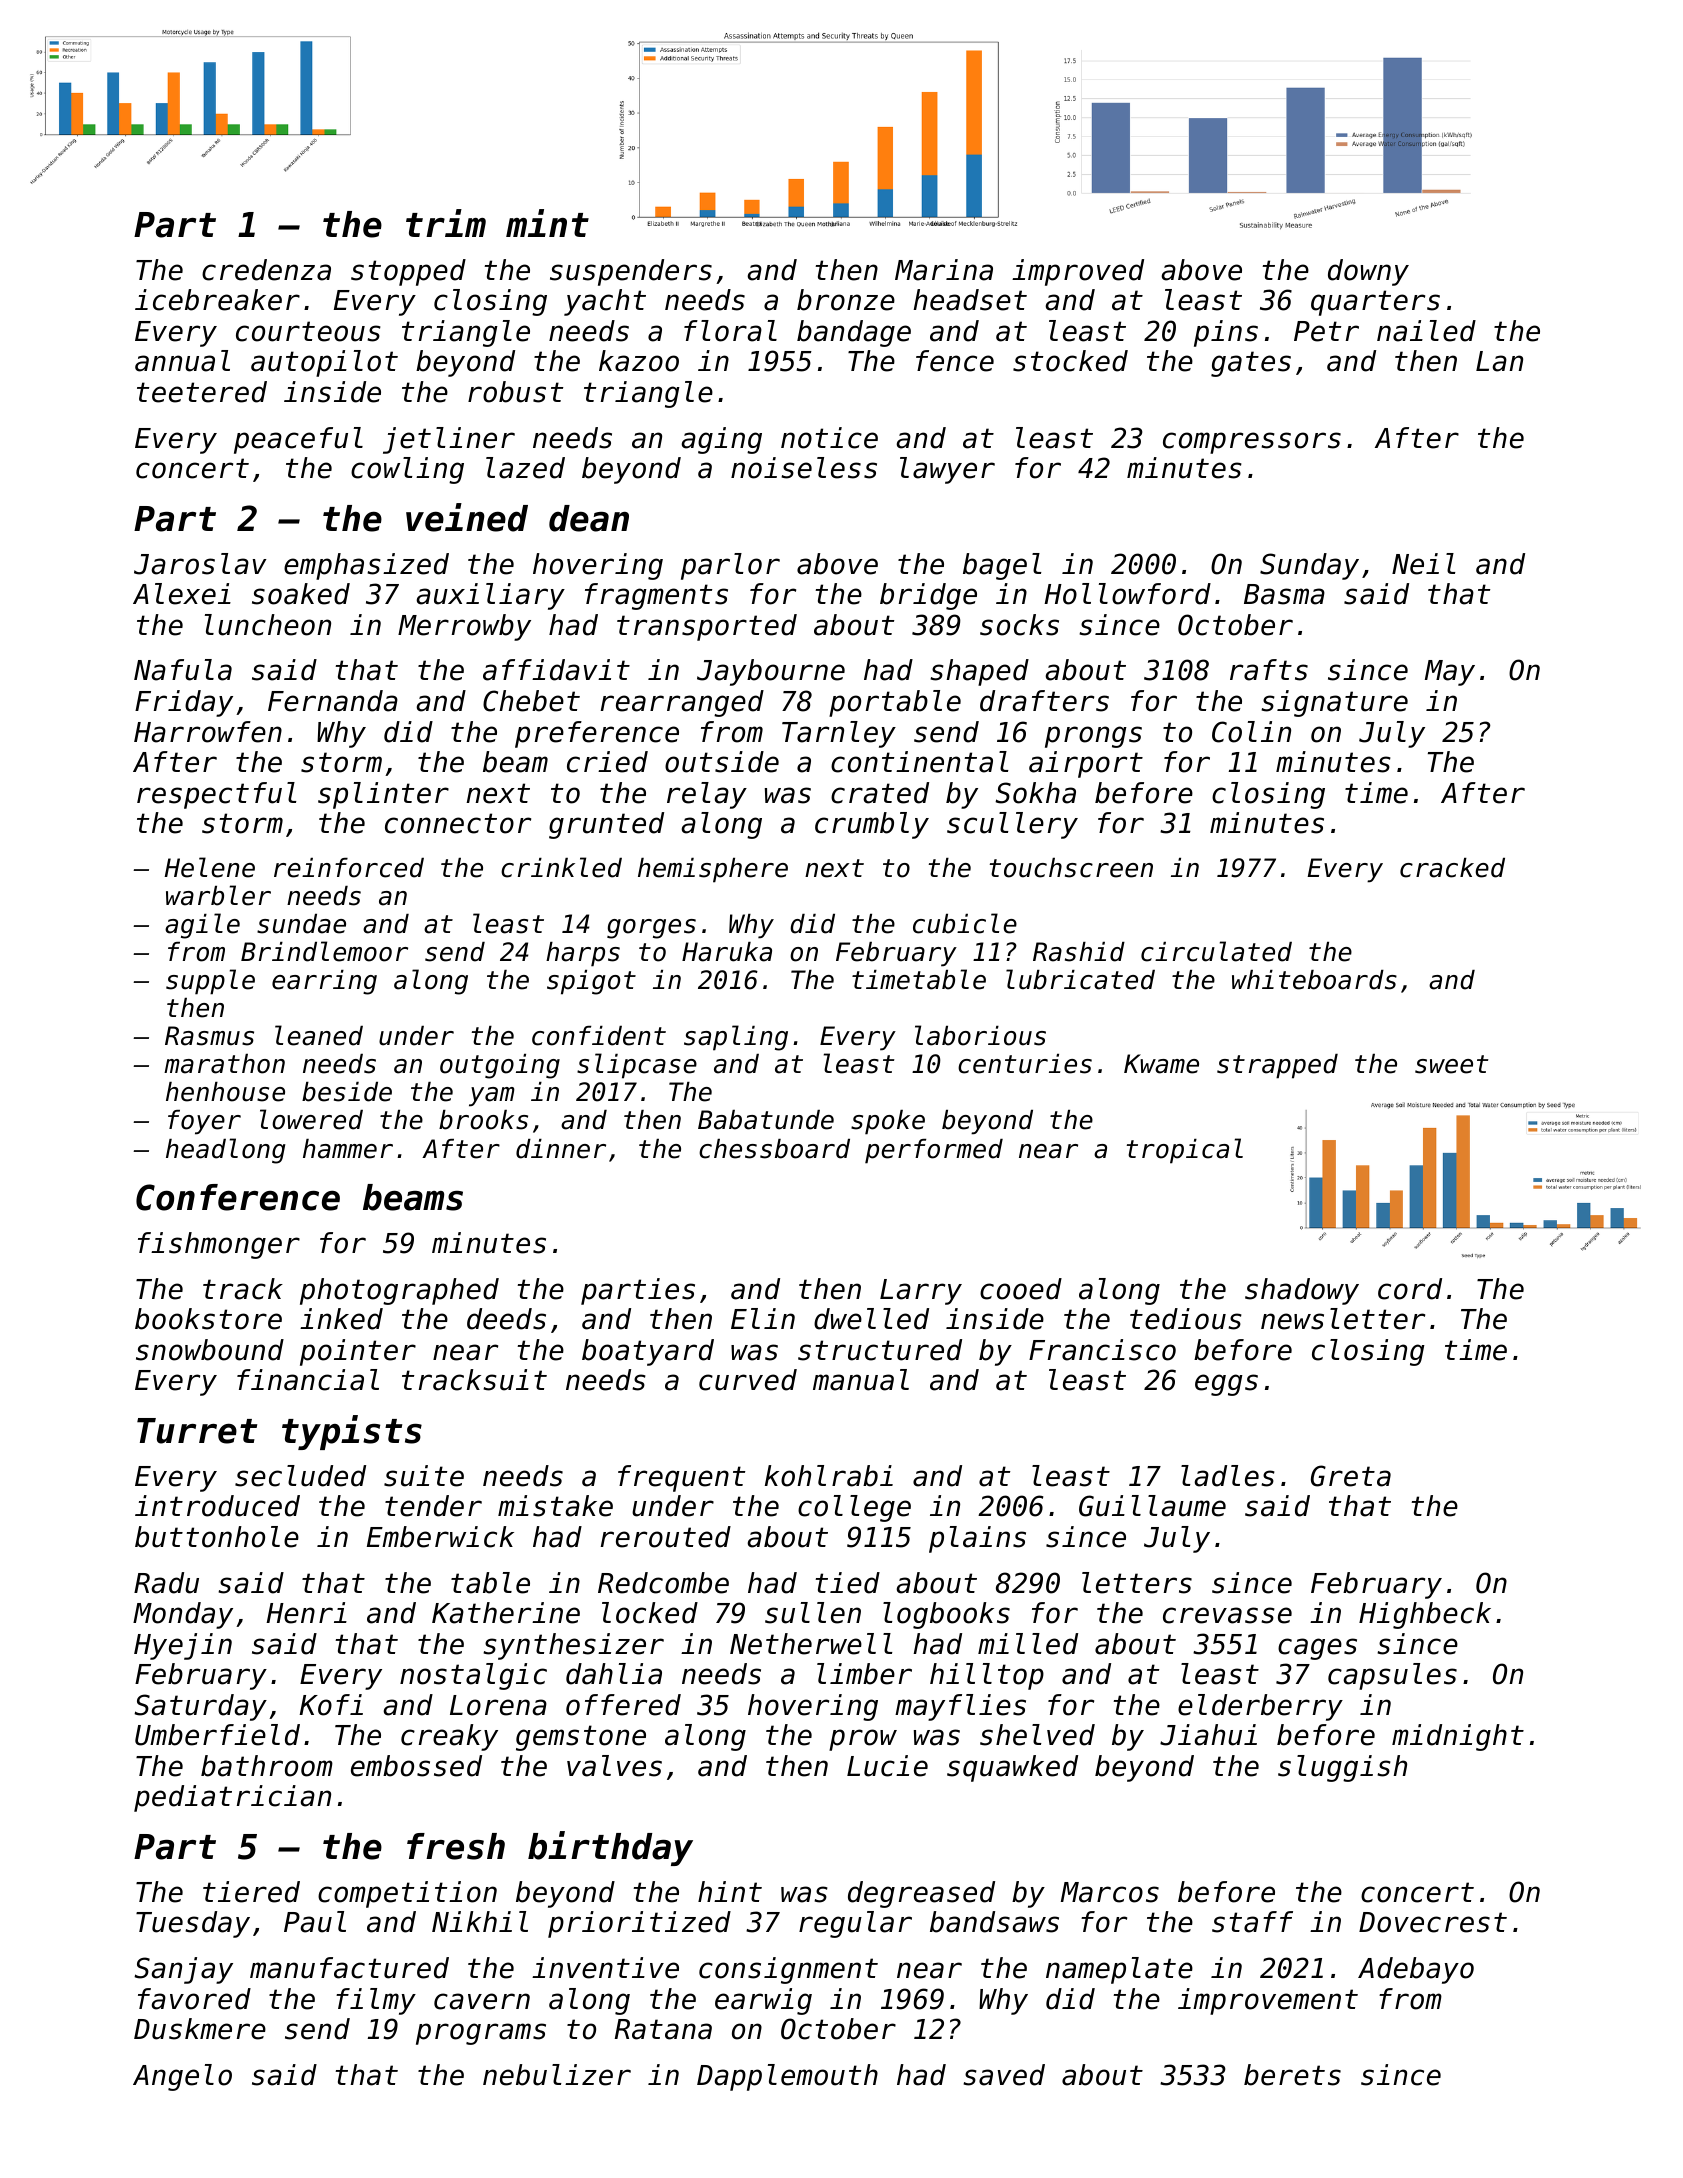 Image resolution: width=1683 pixels, height=2178 pixels. What do you see at coordinates (1021, 1289) in the screenshot?
I see `cooed` at bounding box center [1021, 1289].
